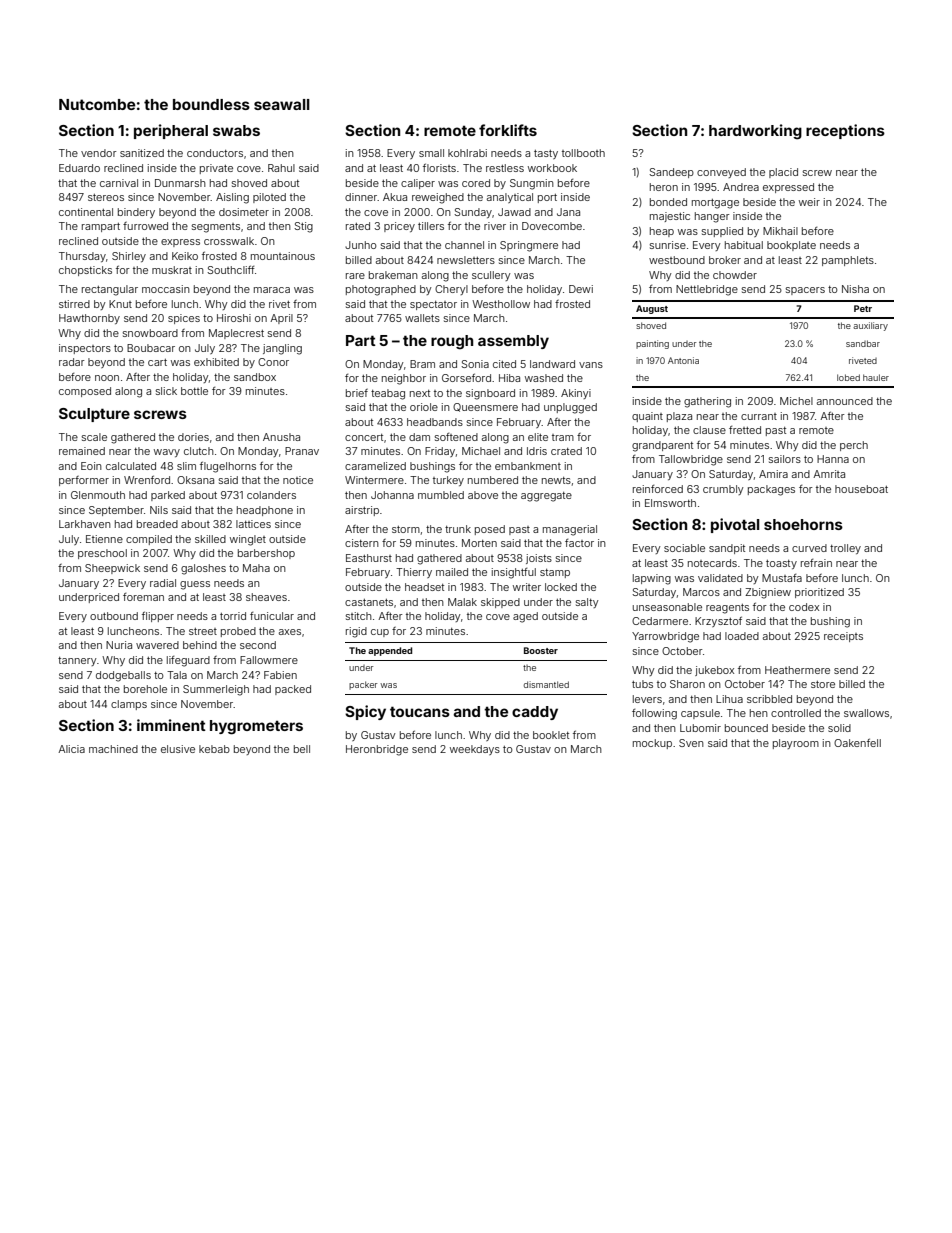  I want to click on dodgeballs, so click(123, 676).
